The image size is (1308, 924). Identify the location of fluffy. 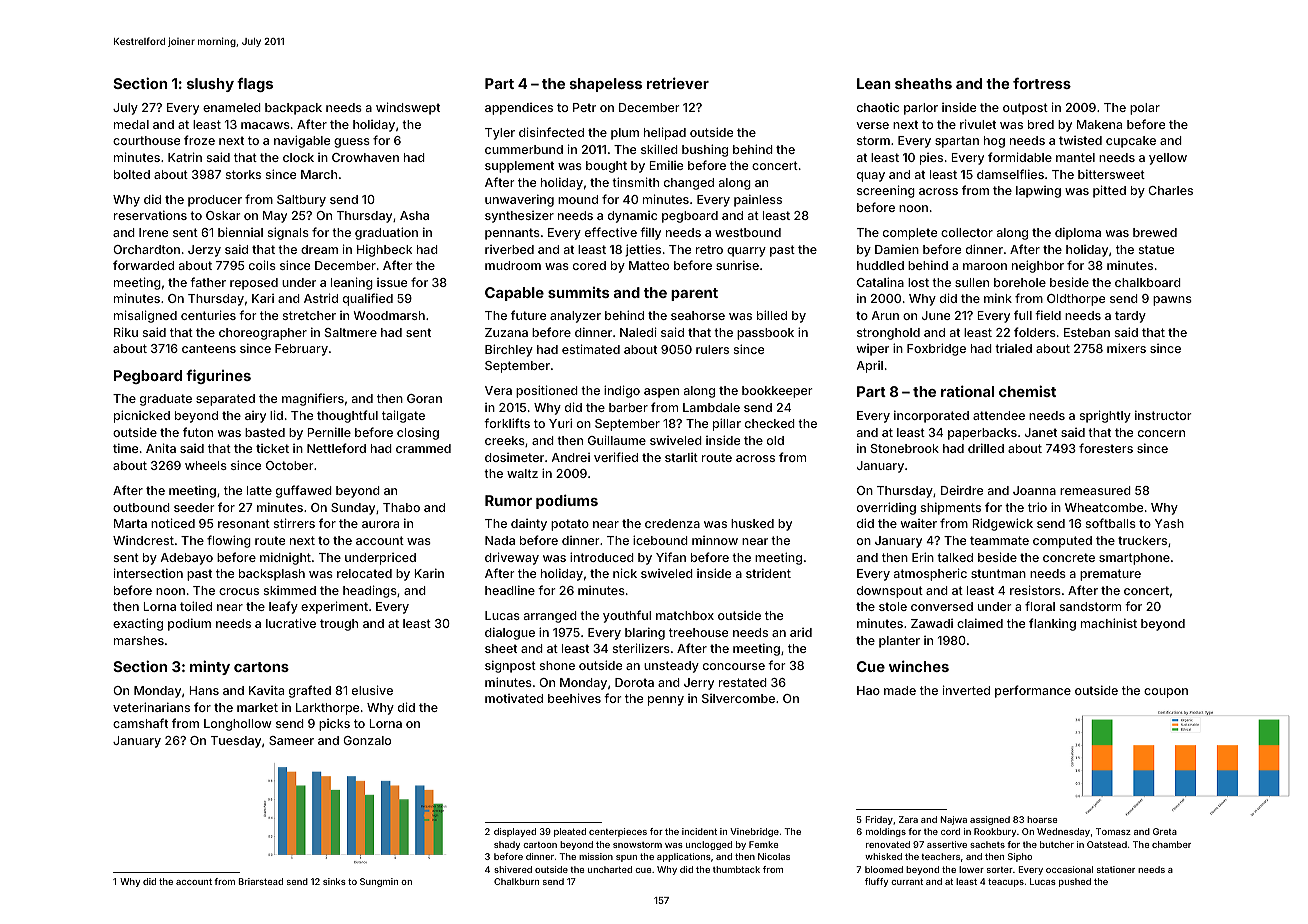
(876, 882).
